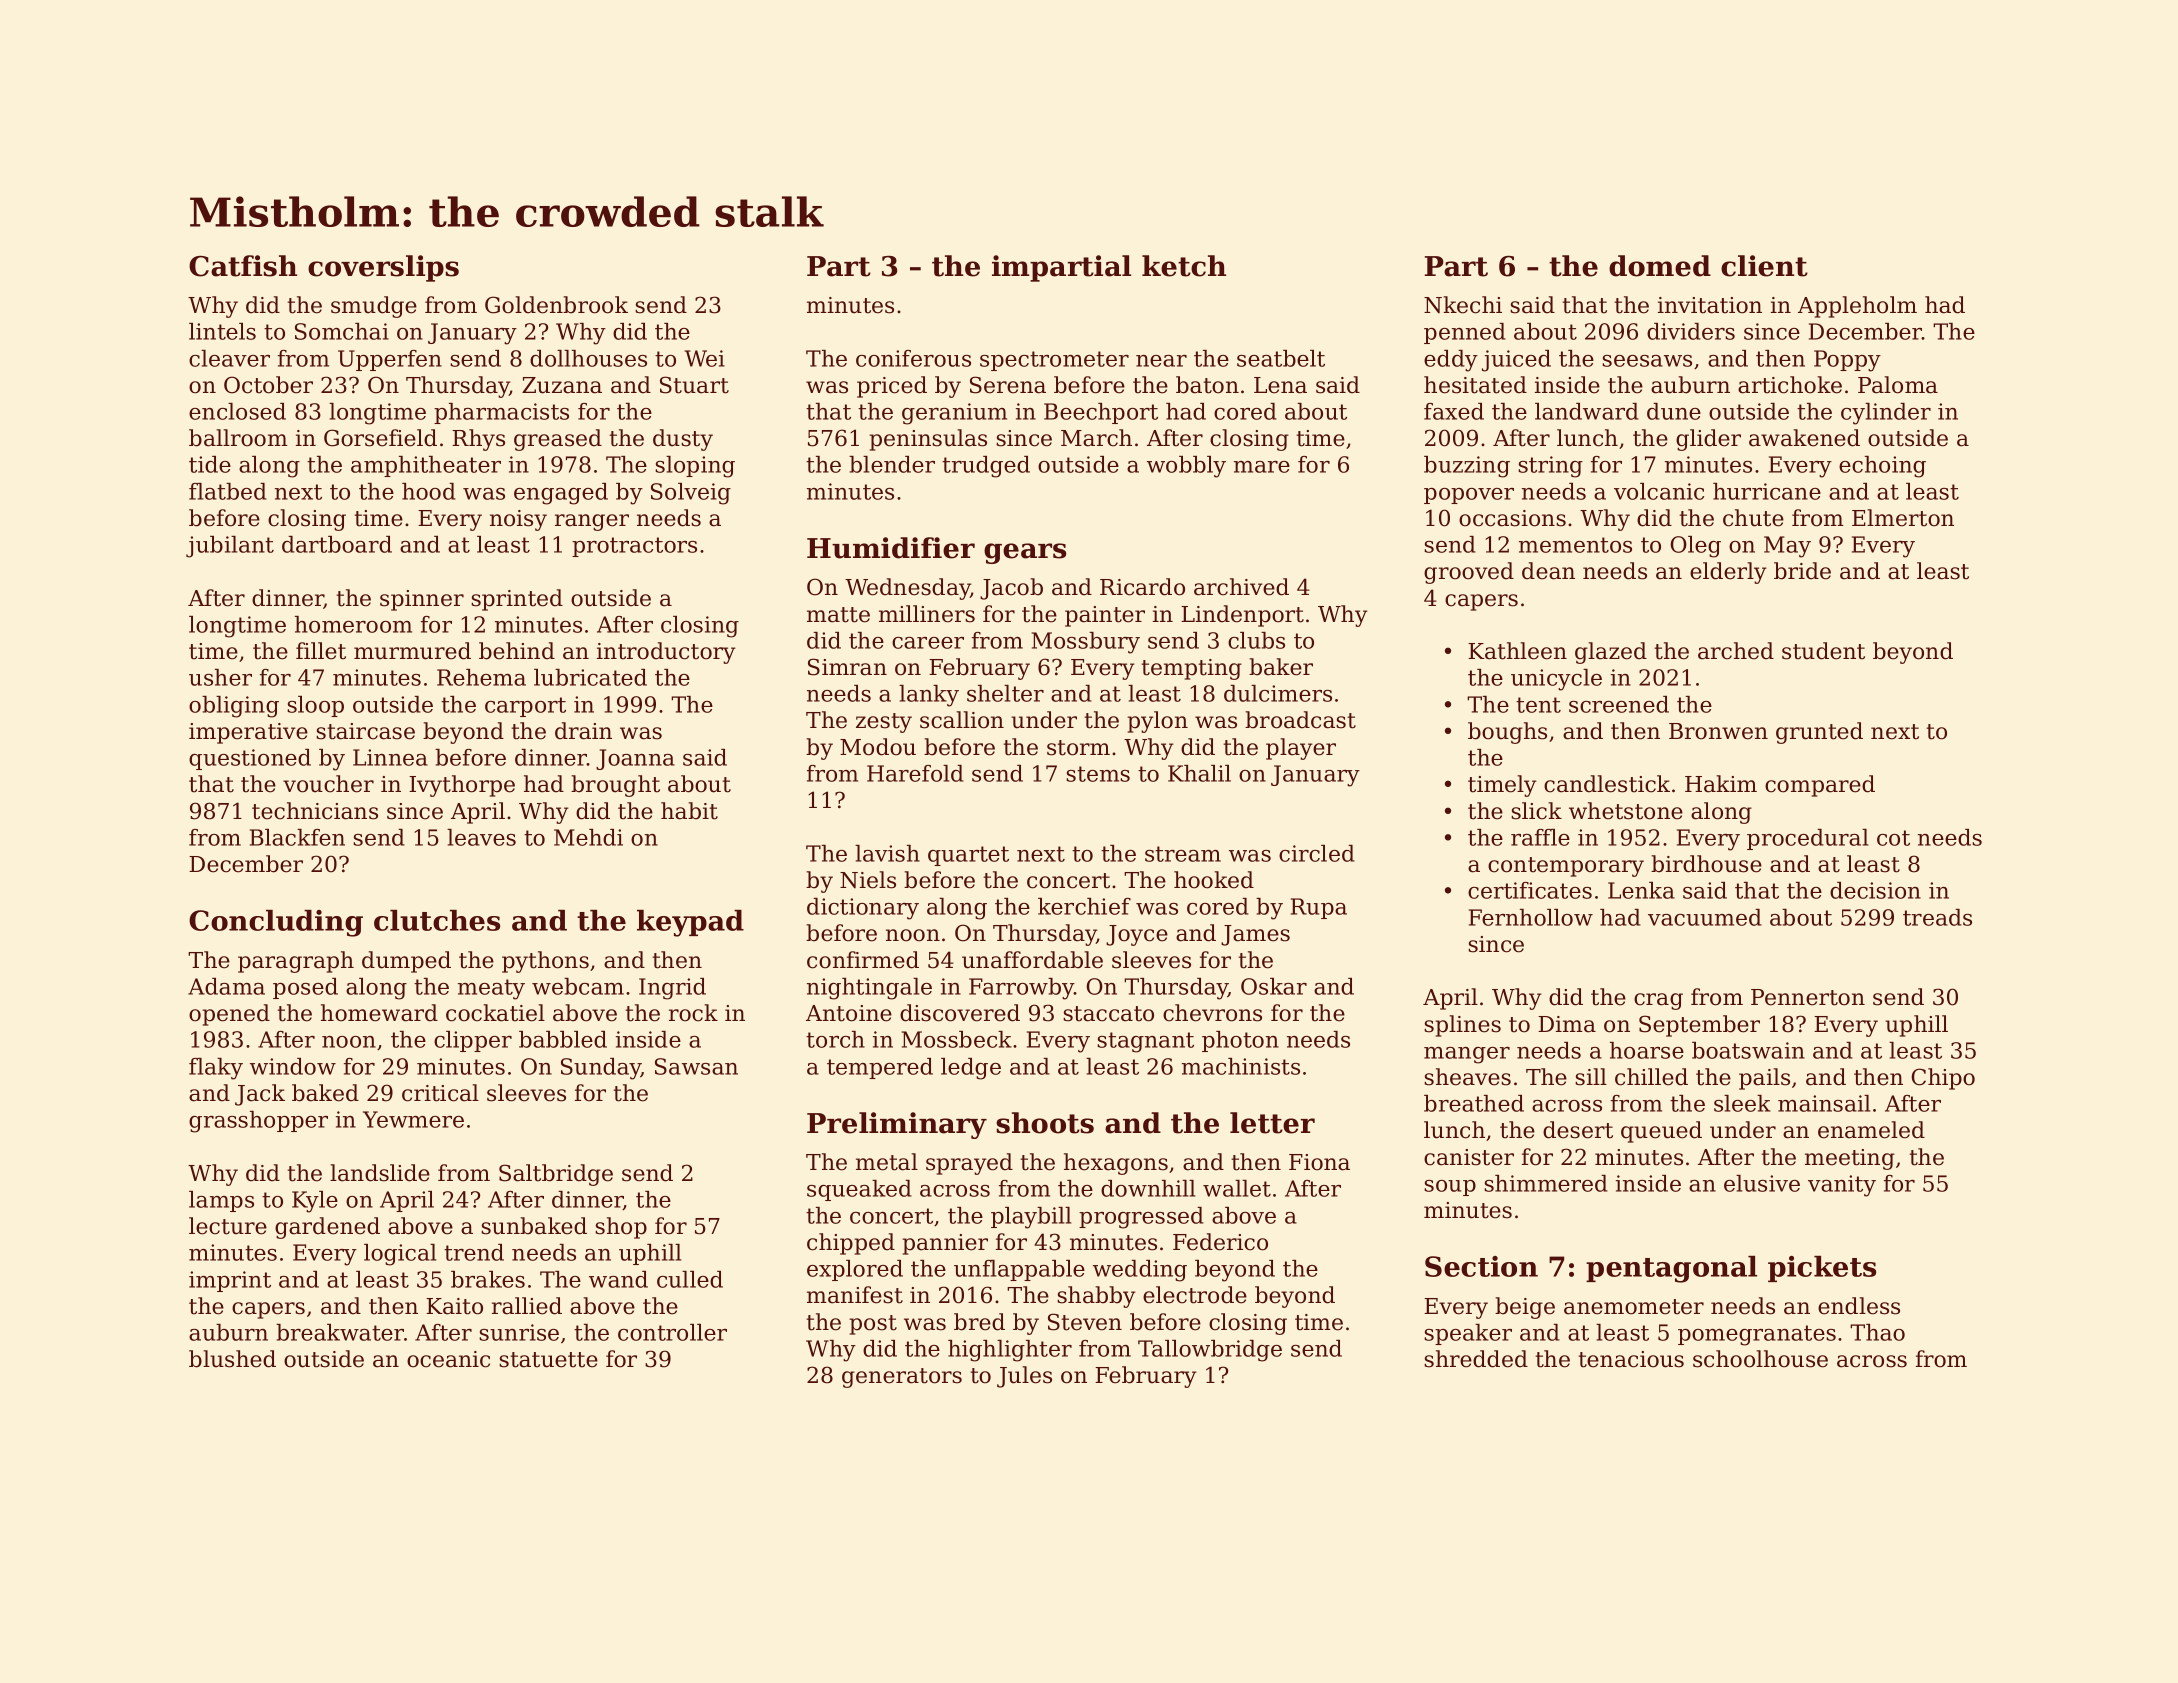  What do you see at coordinates (1823, 651) in the screenshot?
I see `student` at bounding box center [1823, 651].
